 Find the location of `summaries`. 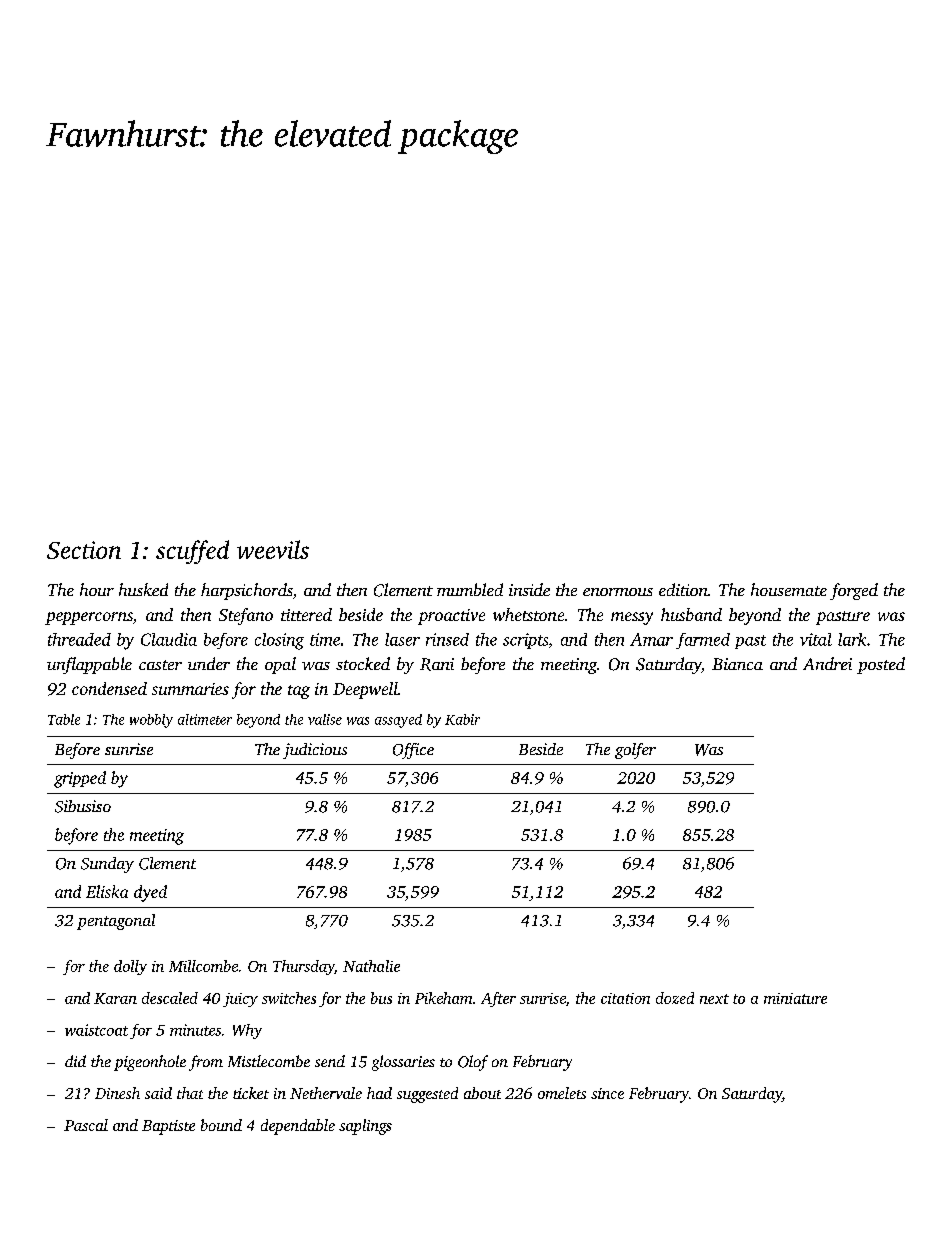

summaries is located at coordinates (190, 689).
